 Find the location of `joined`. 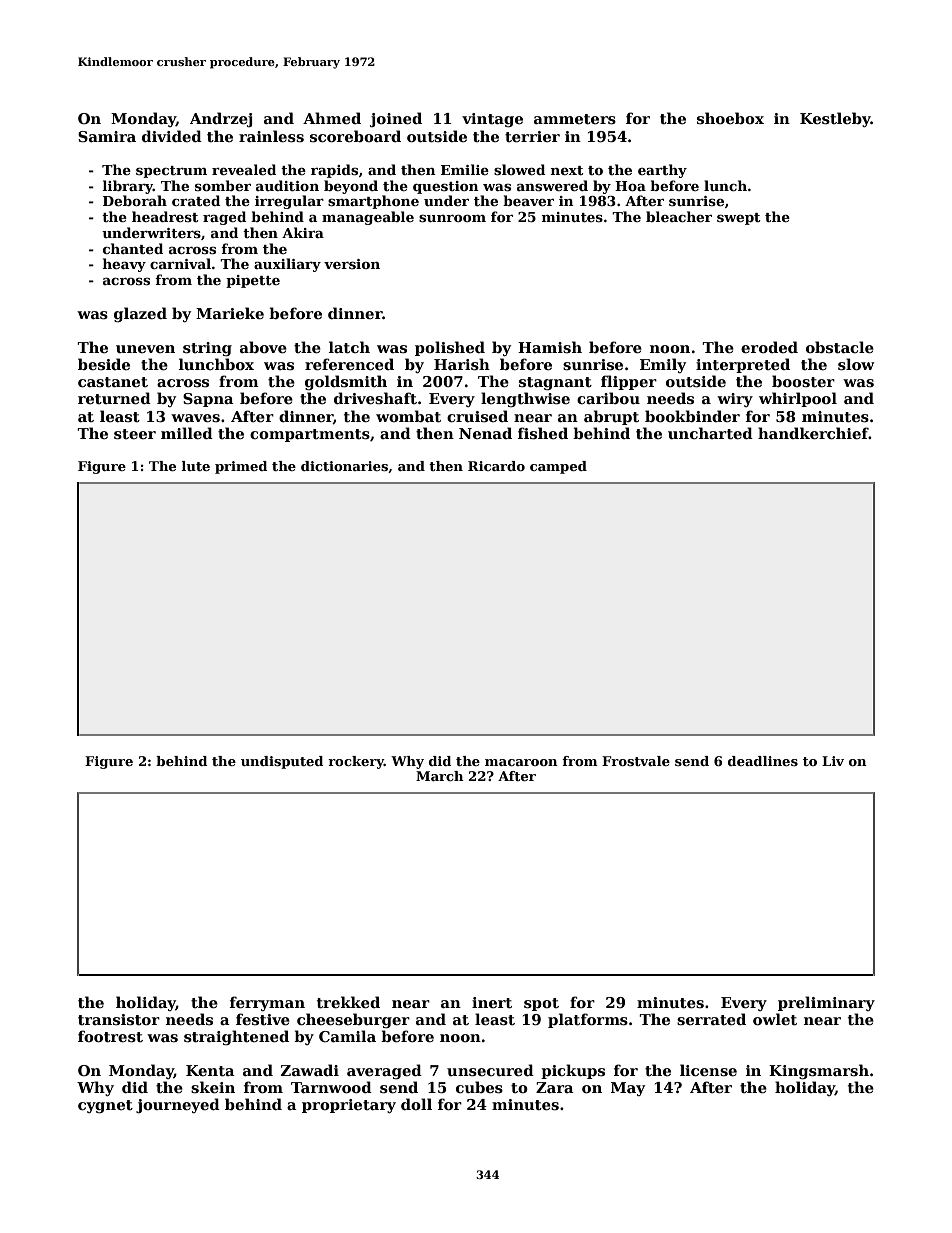

joined is located at coordinates (396, 119).
